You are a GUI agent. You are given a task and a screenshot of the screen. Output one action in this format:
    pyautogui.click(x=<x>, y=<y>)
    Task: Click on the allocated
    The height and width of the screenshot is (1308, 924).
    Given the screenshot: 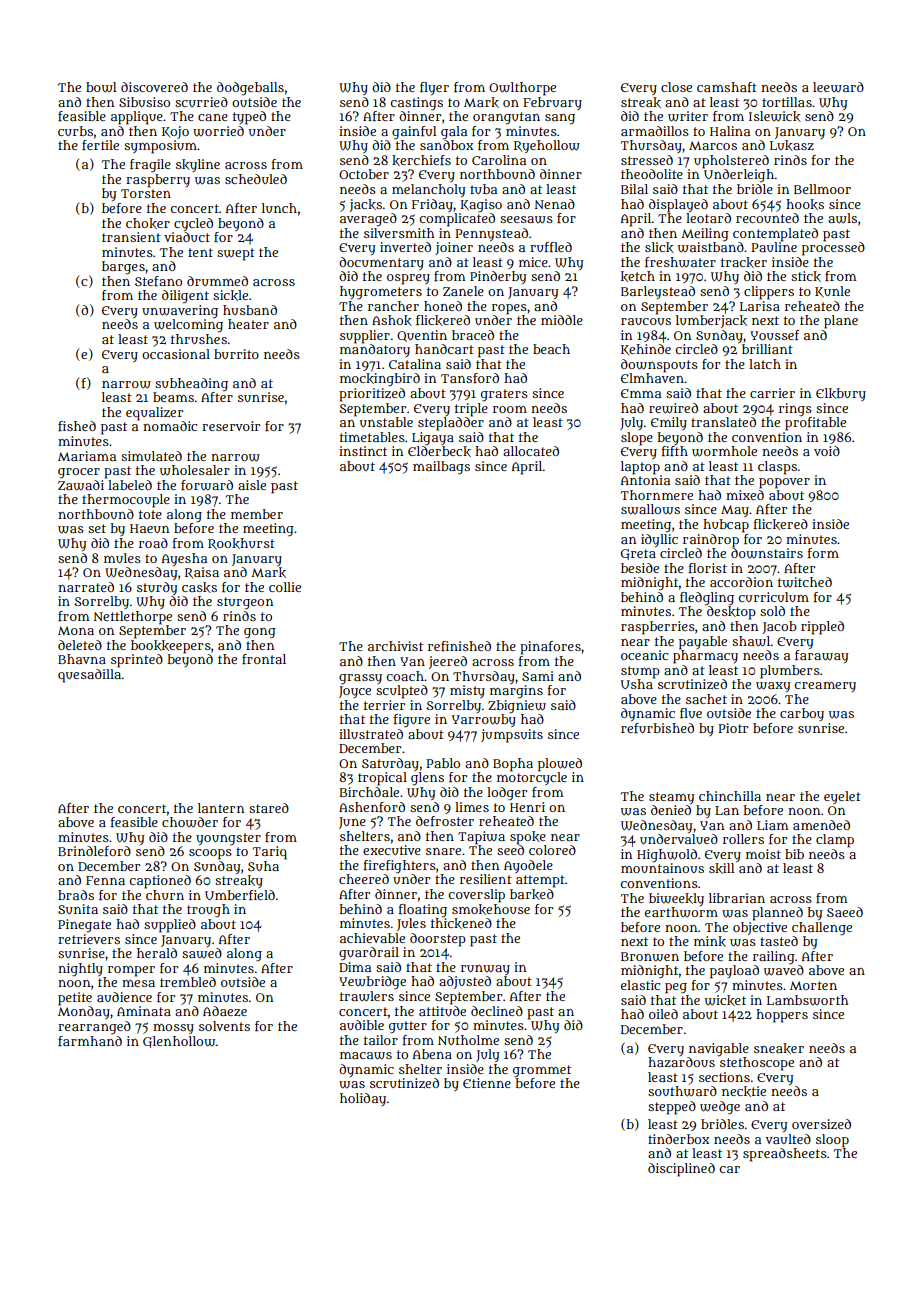 What is the action you would take?
    pyautogui.click(x=531, y=451)
